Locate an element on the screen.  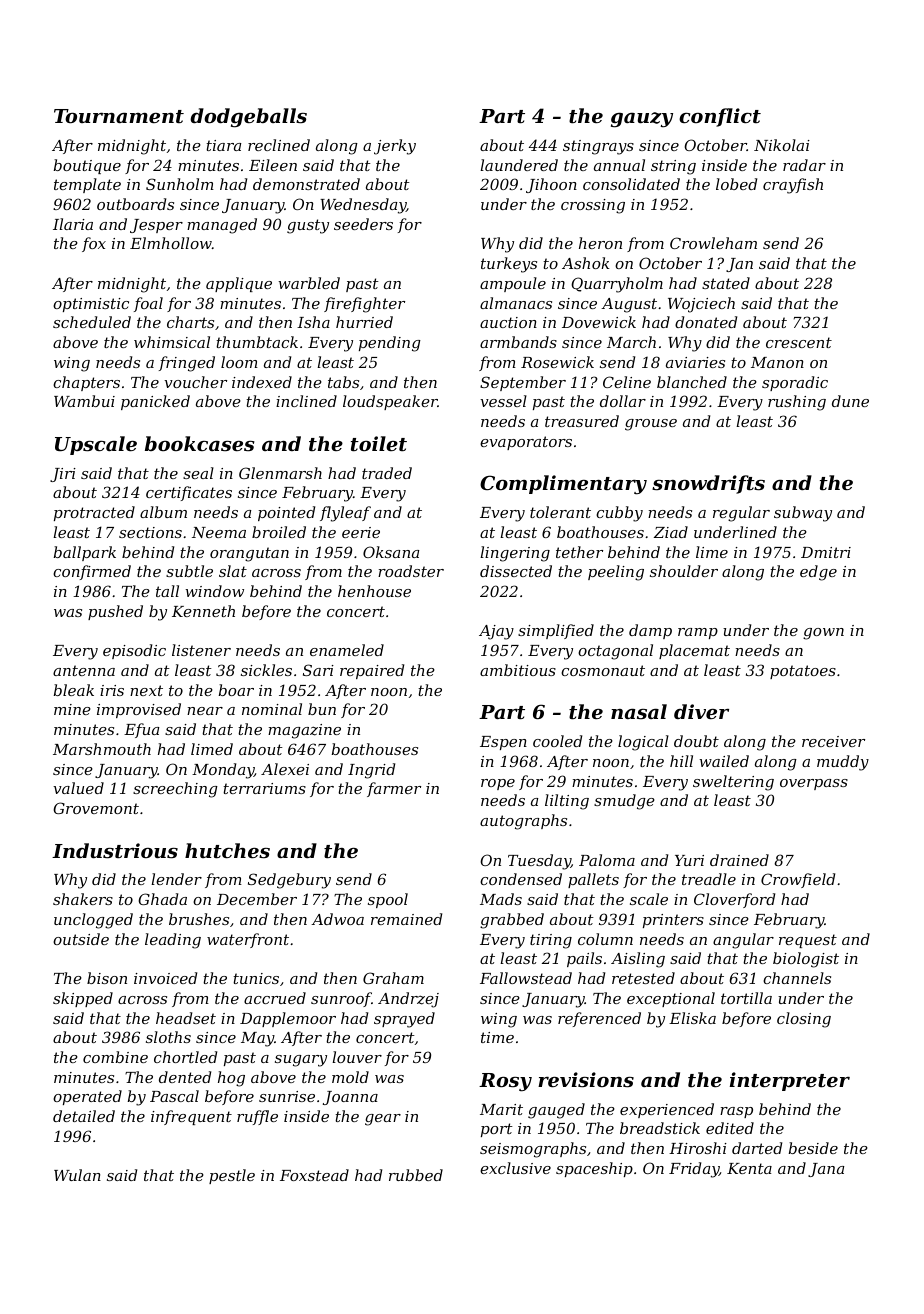
gauzy is located at coordinates (642, 120).
